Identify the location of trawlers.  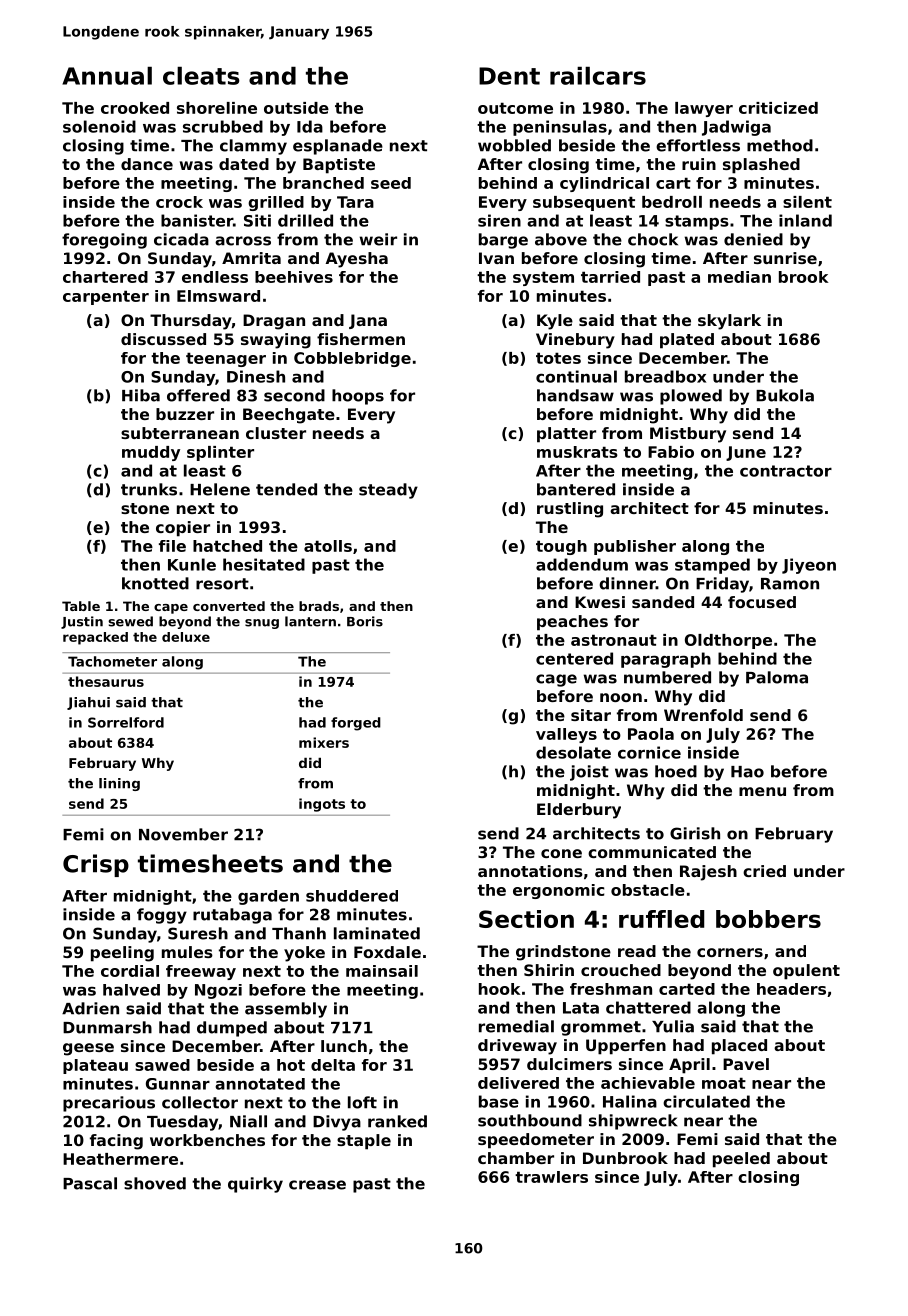
(551, 1177).
